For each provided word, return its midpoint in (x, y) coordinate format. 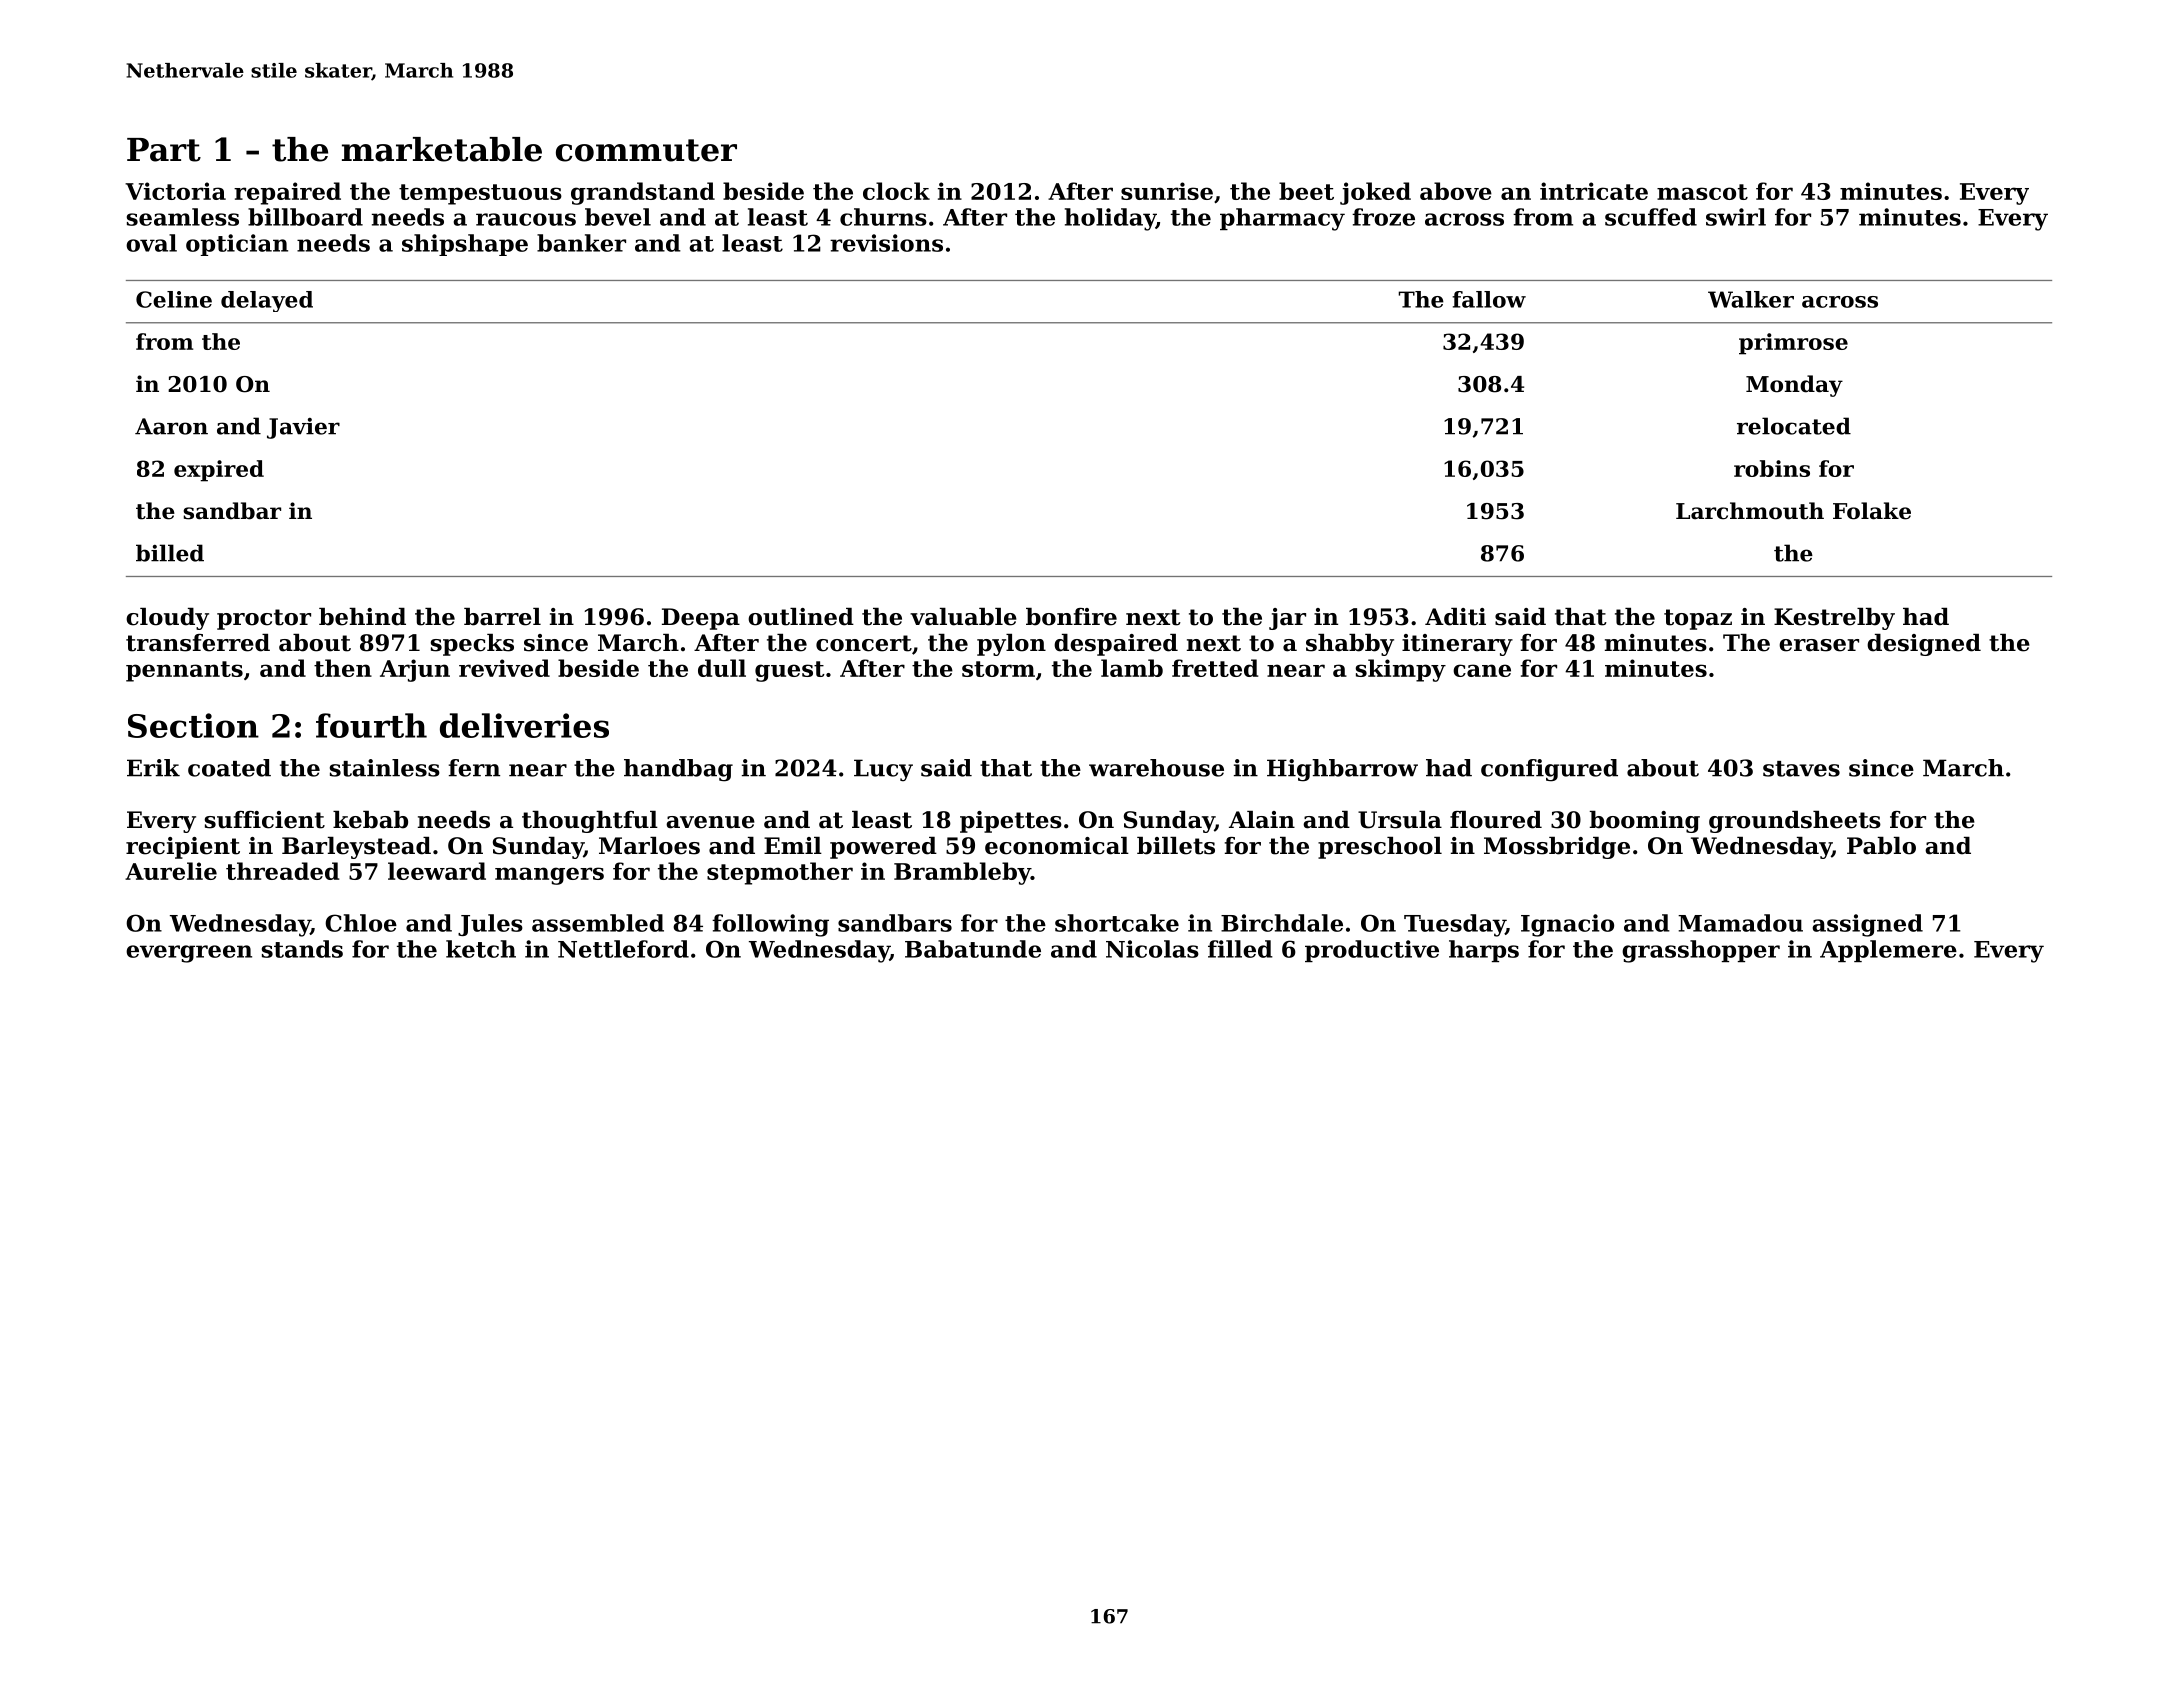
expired (219, 471)
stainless (385, 768)
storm (998, 669)
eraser (1819, 645)
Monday (1794, 386)
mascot (1702, 192)
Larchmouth (1750, 511)
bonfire (1071, 617)
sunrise (1167, 191)
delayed (267, 301)
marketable (442, 149)
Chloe (361, 923)
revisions (886, 243)
